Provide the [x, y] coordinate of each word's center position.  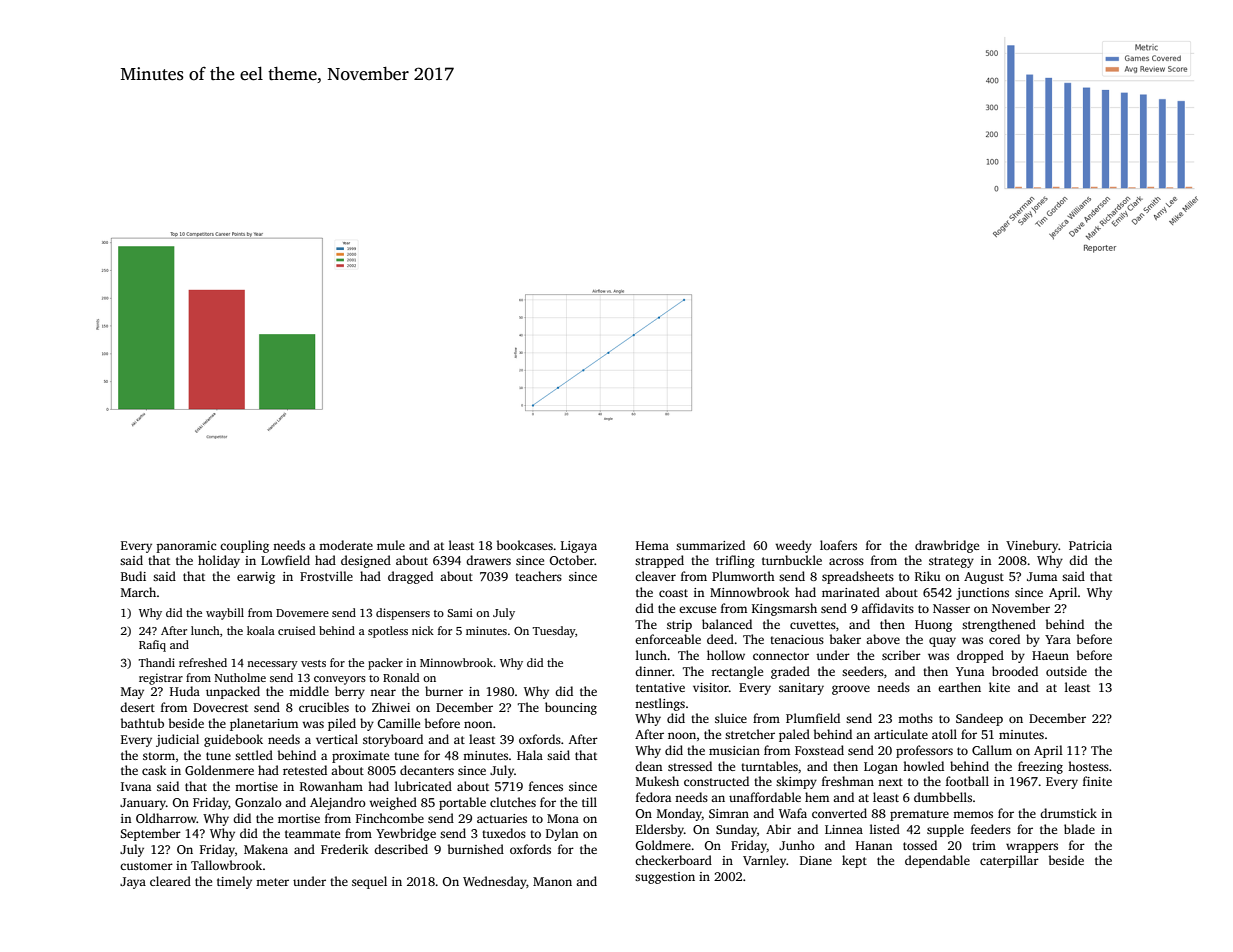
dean [648, 766]
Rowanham [331, 786]
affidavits [888, 608]
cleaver [655, 576]
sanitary [801, 689]
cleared [170, 881]
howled [923, 766]
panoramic [186, 547]
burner [444, 691]
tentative [660, 687]
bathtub [142, 723]
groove [851, 690]
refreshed [203, 662]
